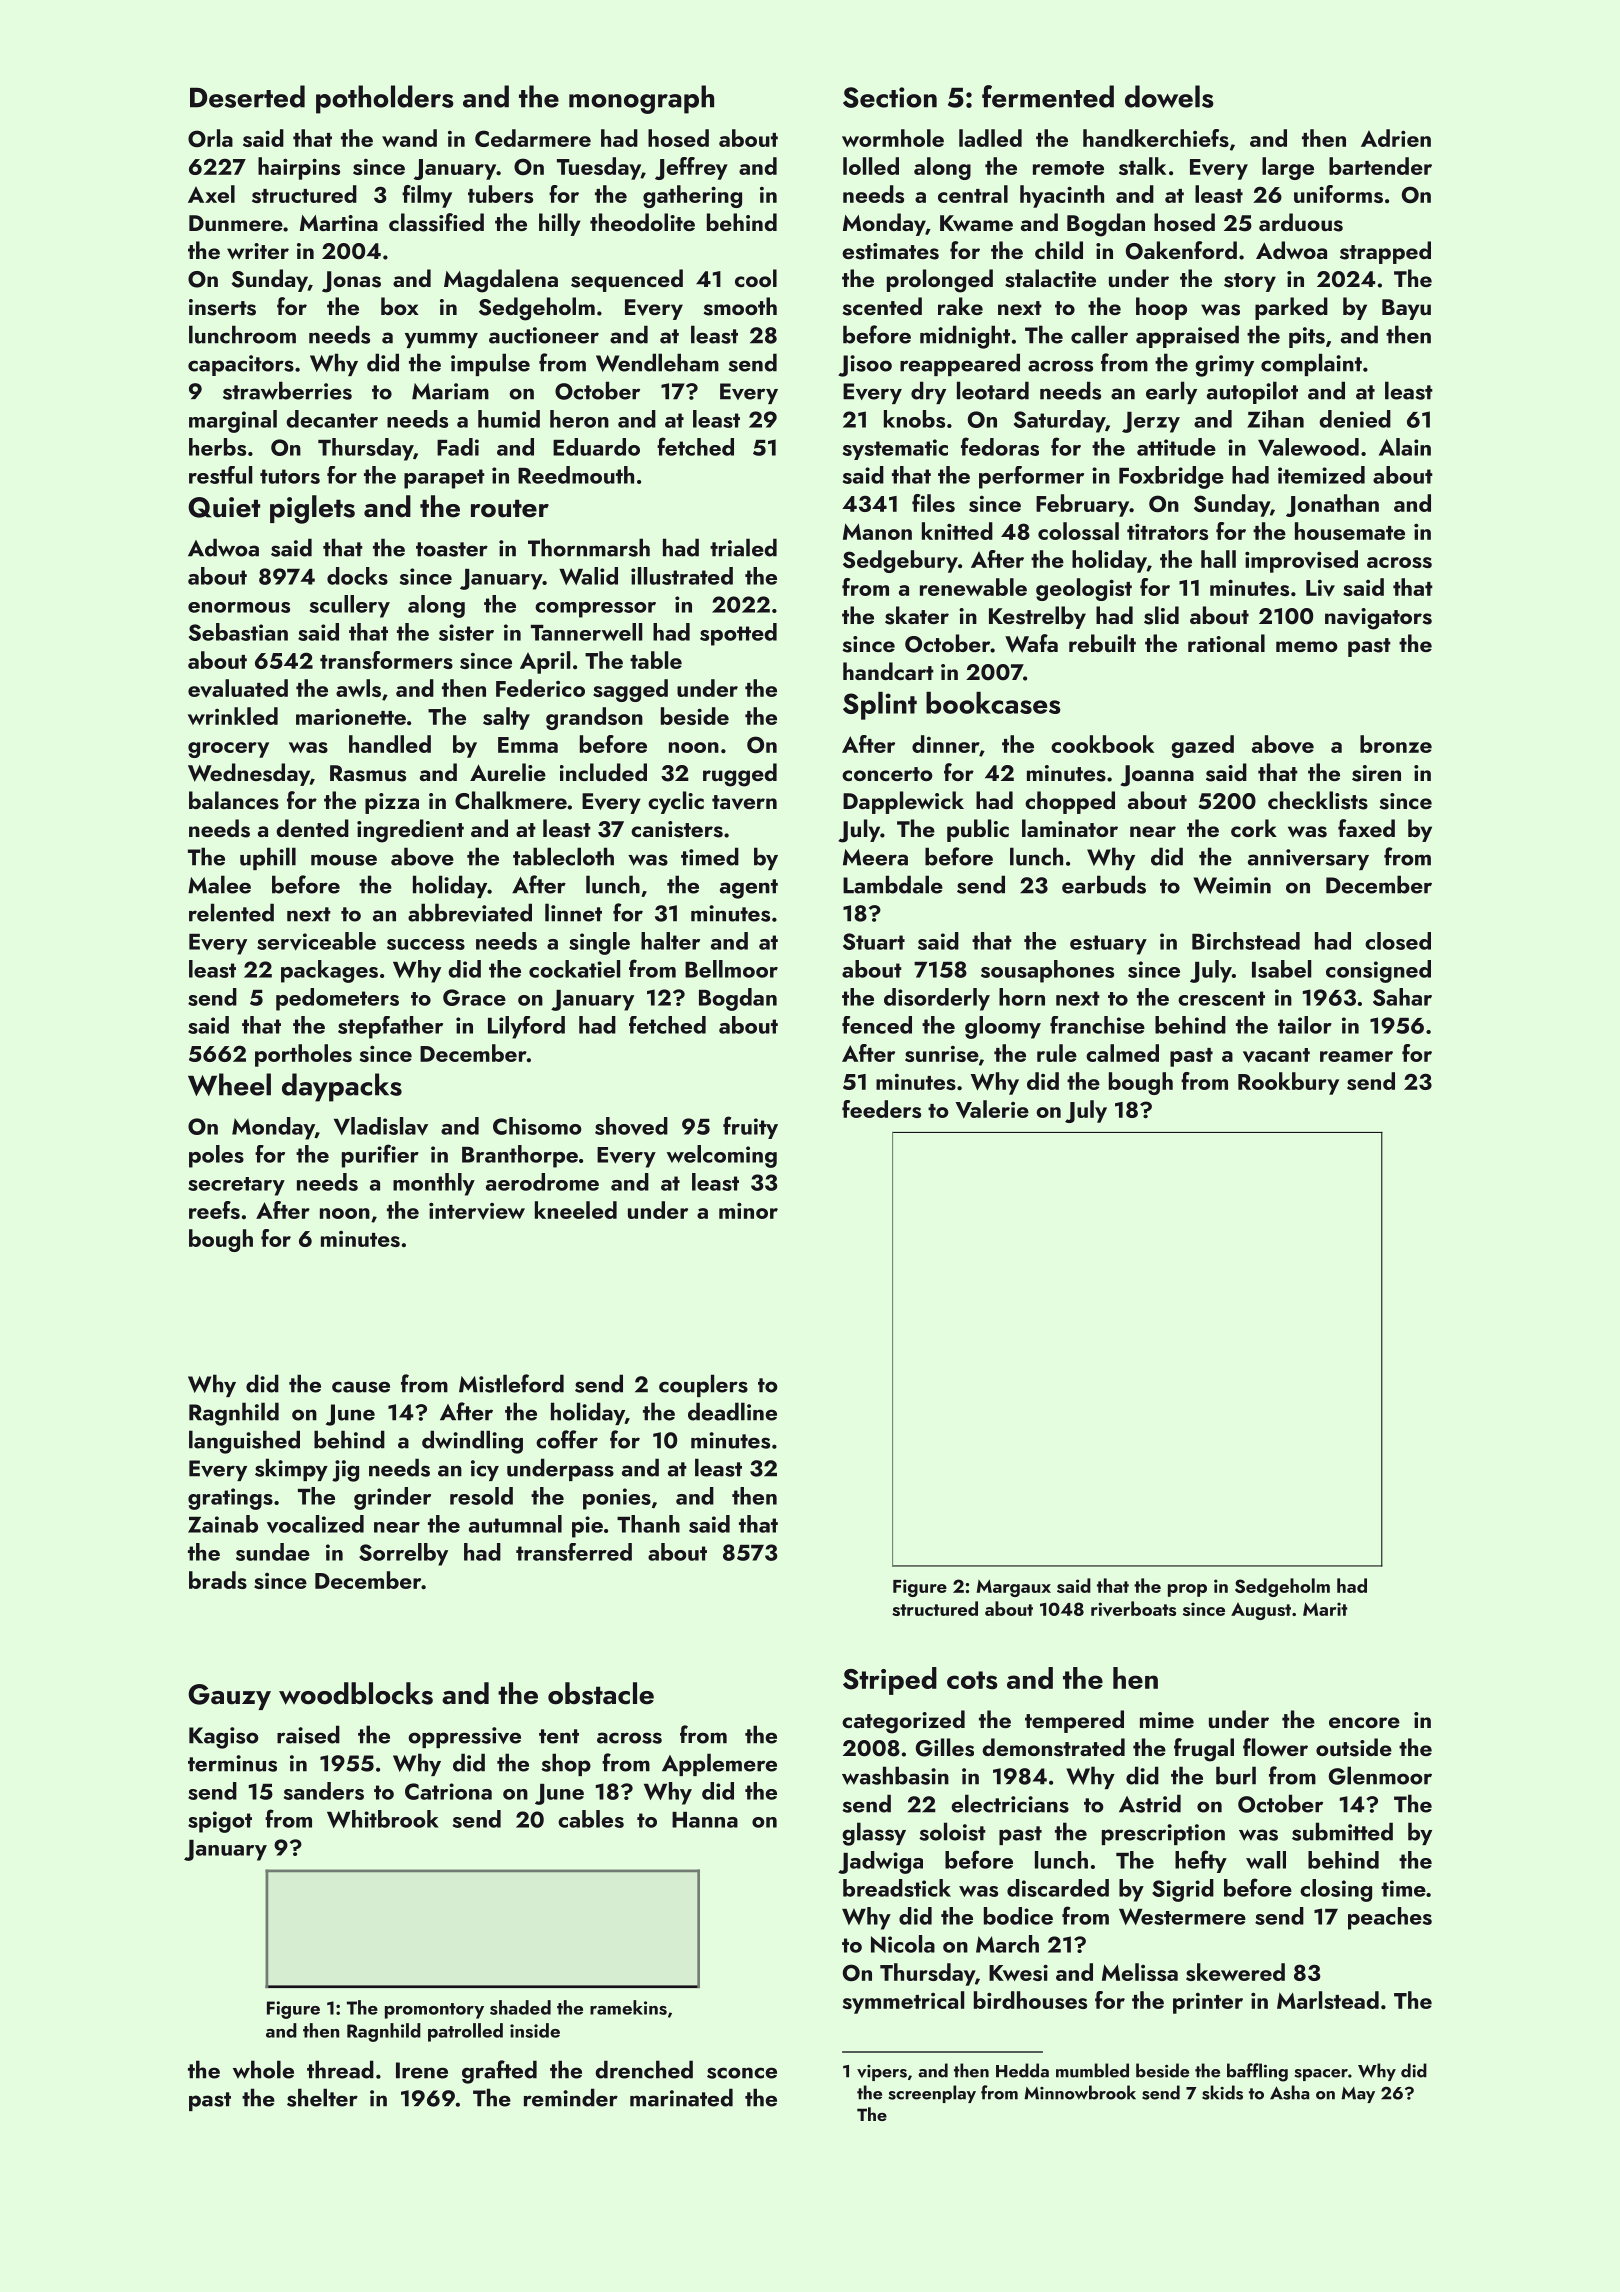 The height and width of the image is (2292, 1620). Describe the element at coordinates (731, 969) in the image. I see `Bellmoor` at that location.
